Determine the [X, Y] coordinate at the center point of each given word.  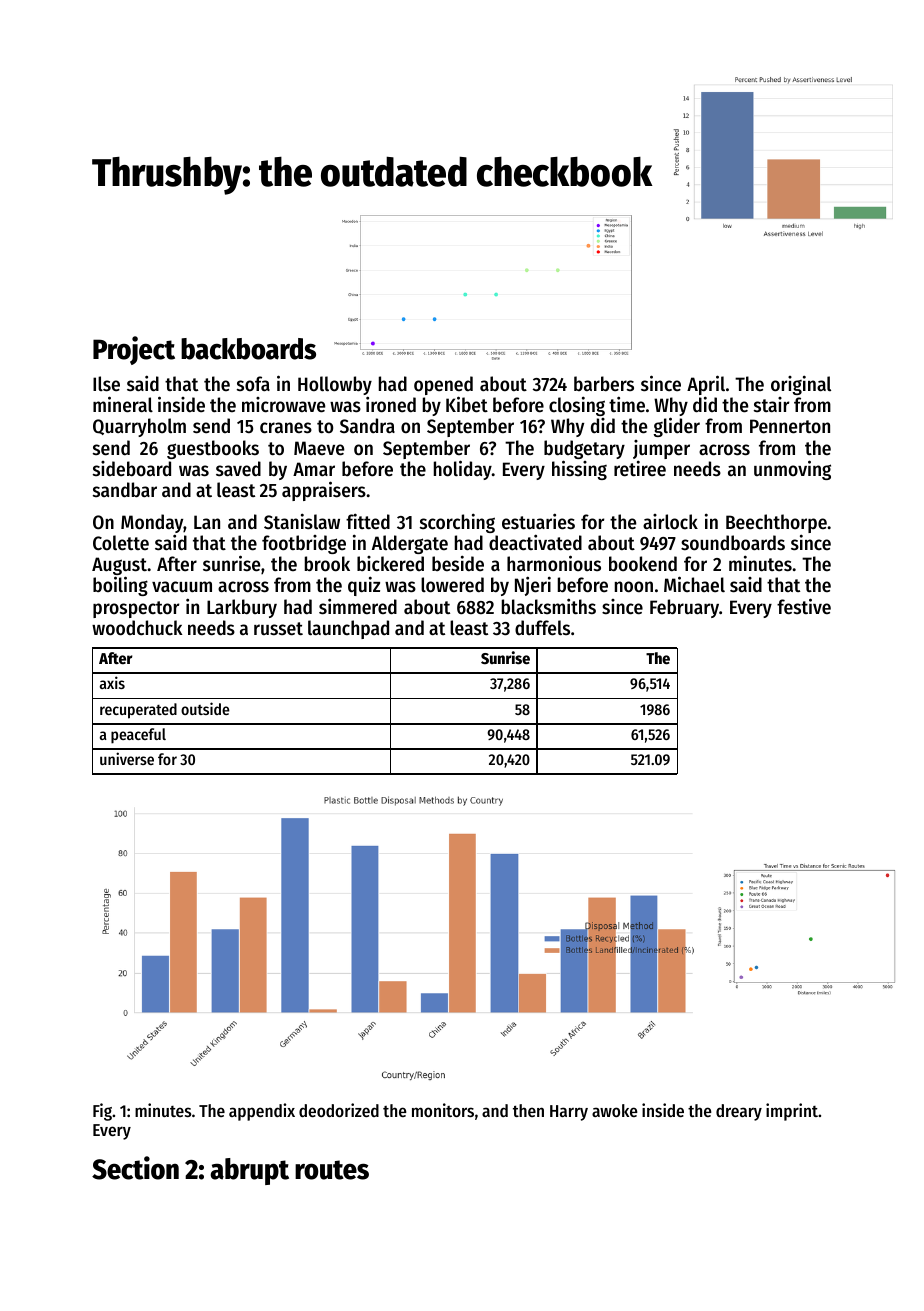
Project [134, 350]
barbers [604, 384]
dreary [739, 1112]
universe [127, 758]
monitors [443, 1110]
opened [443, 386]
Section [135, 1168]
